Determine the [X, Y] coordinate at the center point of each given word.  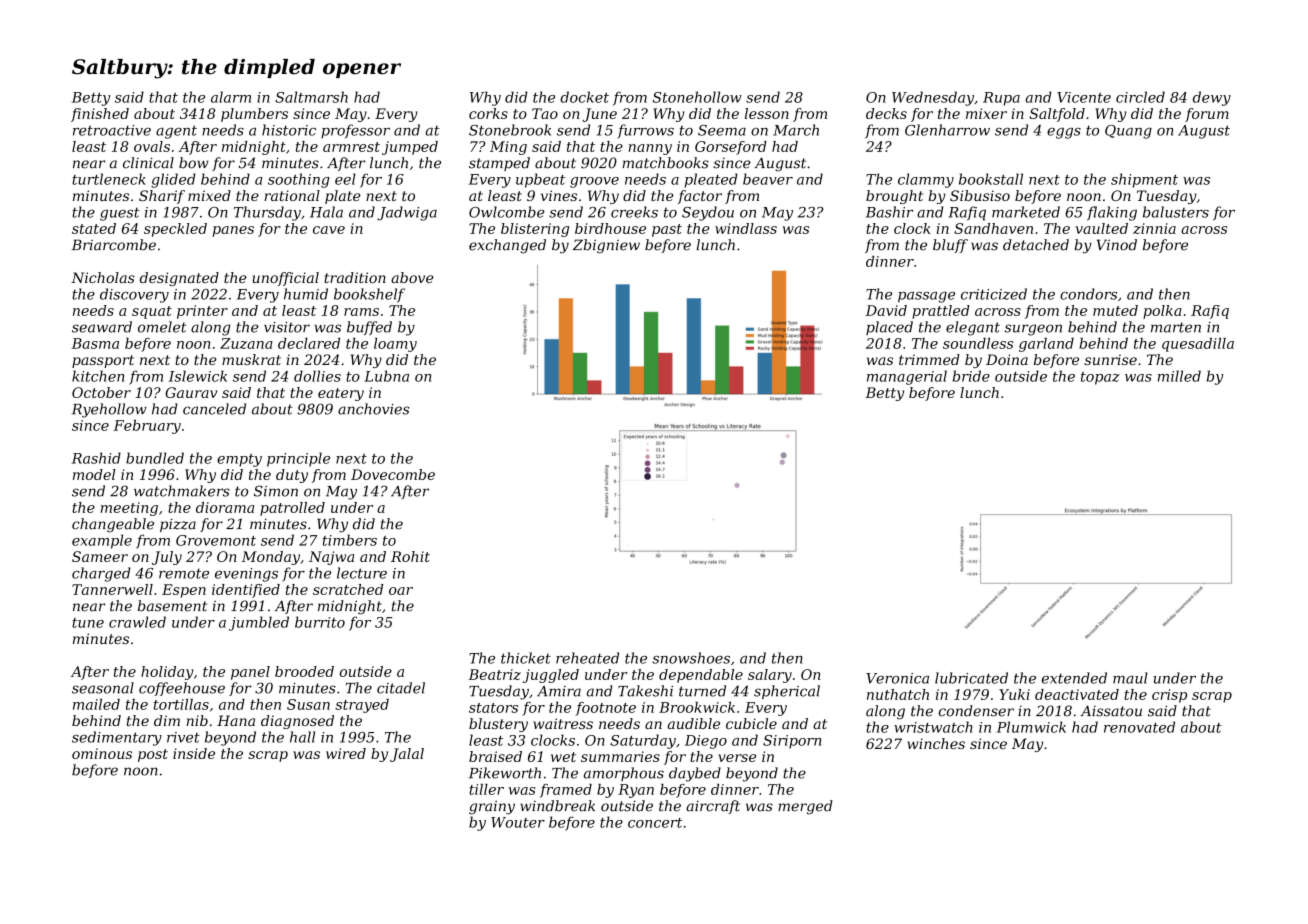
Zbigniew [606, 246]
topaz [1100, 378]
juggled [551, 676]
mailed [96, 704]
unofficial [286, 279]
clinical [148, 163]
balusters [1176, 212]
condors [1088, 294]
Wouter [518, 822]
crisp [1169, 696]
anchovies [373, 409]
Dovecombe [393, 474]
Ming [508, 148]
